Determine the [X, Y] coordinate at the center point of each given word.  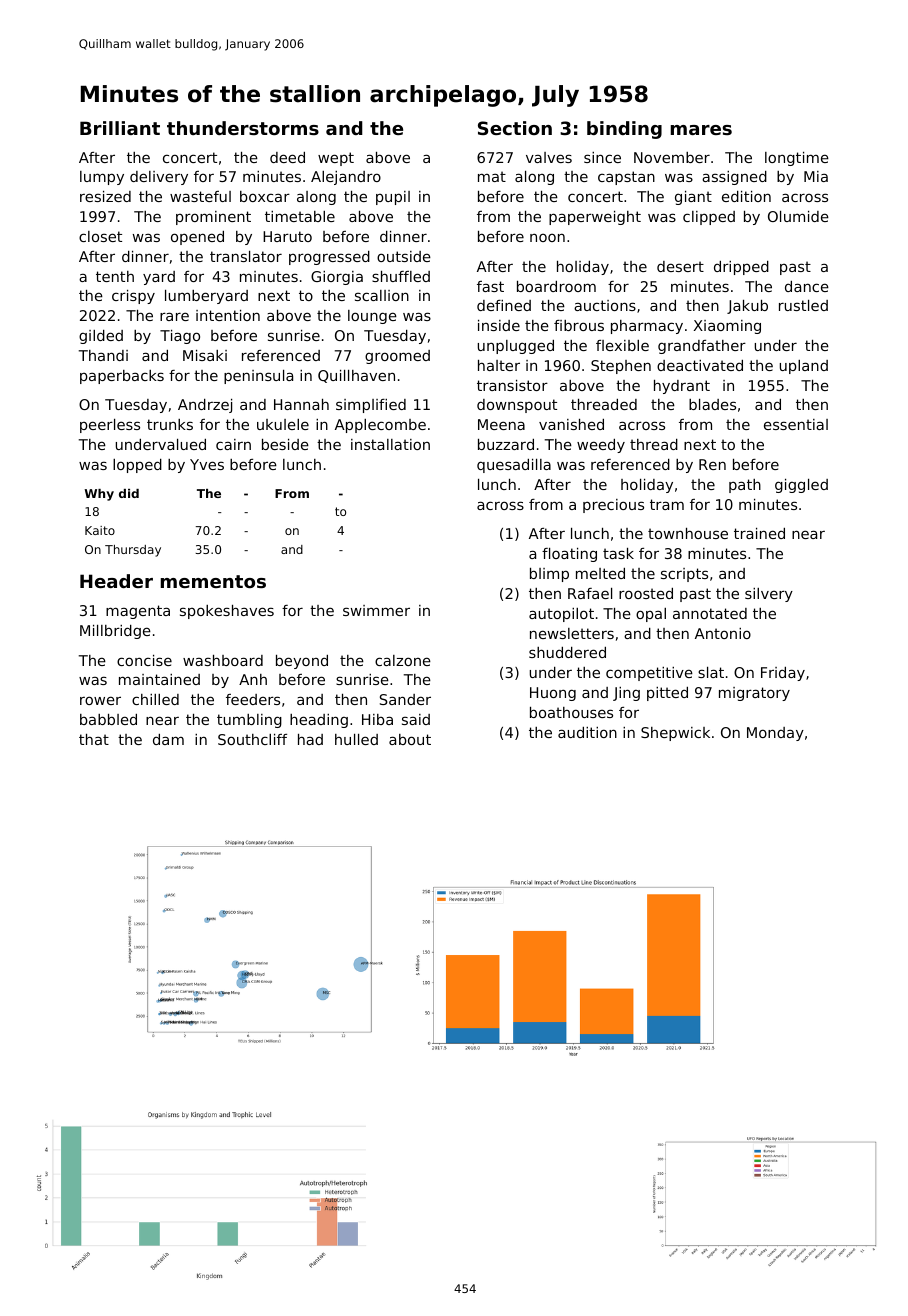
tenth [115, 276]
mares [701, 130]
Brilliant [120, 128]
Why [99, 495]
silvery [769, 595]
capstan [626, 178]
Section [515, 128]
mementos [213, 581]
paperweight [595, 218]
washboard [223, 660]
